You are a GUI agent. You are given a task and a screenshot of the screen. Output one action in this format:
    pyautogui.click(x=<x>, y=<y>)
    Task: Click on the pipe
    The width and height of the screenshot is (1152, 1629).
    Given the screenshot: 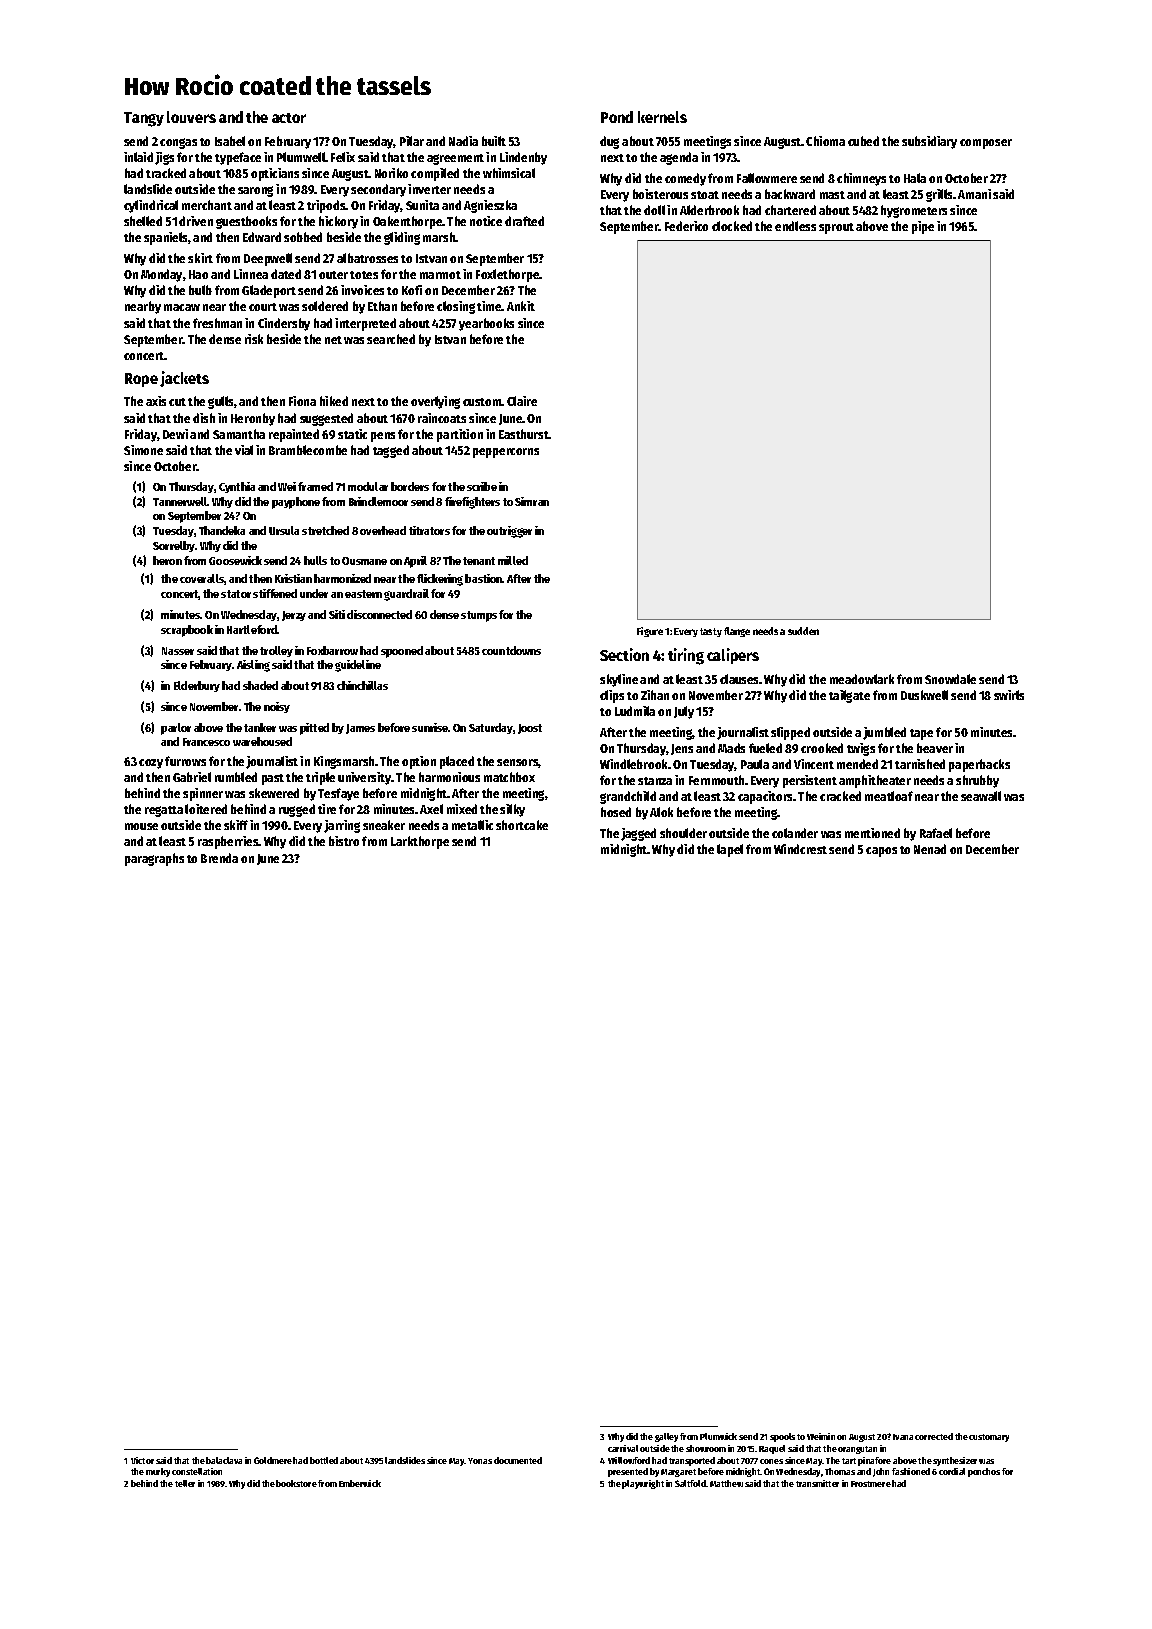 What is the action you would take?
    pyautogui.click(x=923, y=227)
